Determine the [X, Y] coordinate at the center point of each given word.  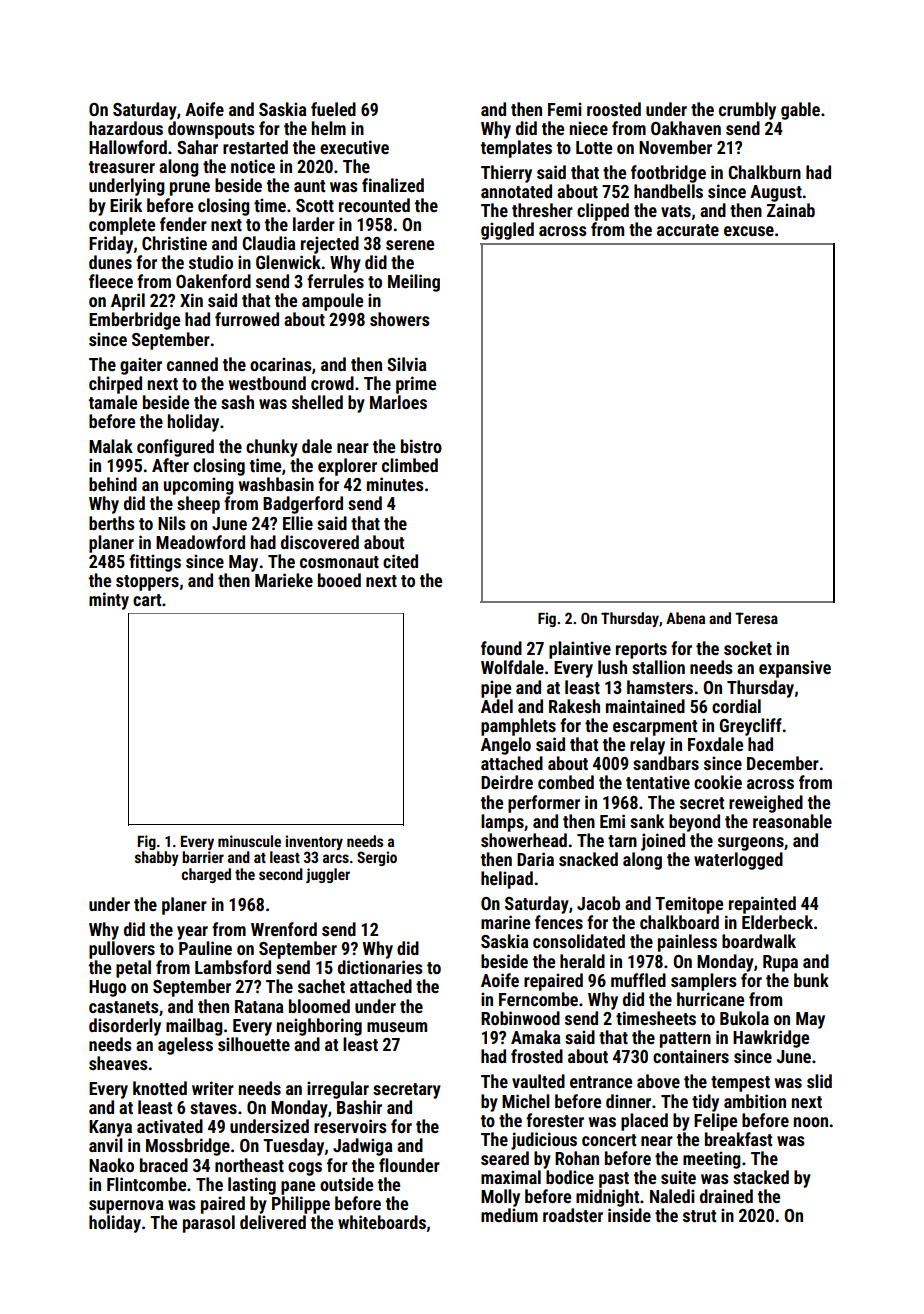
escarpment [655, 728]
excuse [749, 231]
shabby [157, 858]
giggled [507, 231]
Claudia [269, 243]
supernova [126, 1207]
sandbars [666, 763]
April [128, 302]
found [501, 648]
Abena [685, 618]
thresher [542, 210]
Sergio [377, 858]
